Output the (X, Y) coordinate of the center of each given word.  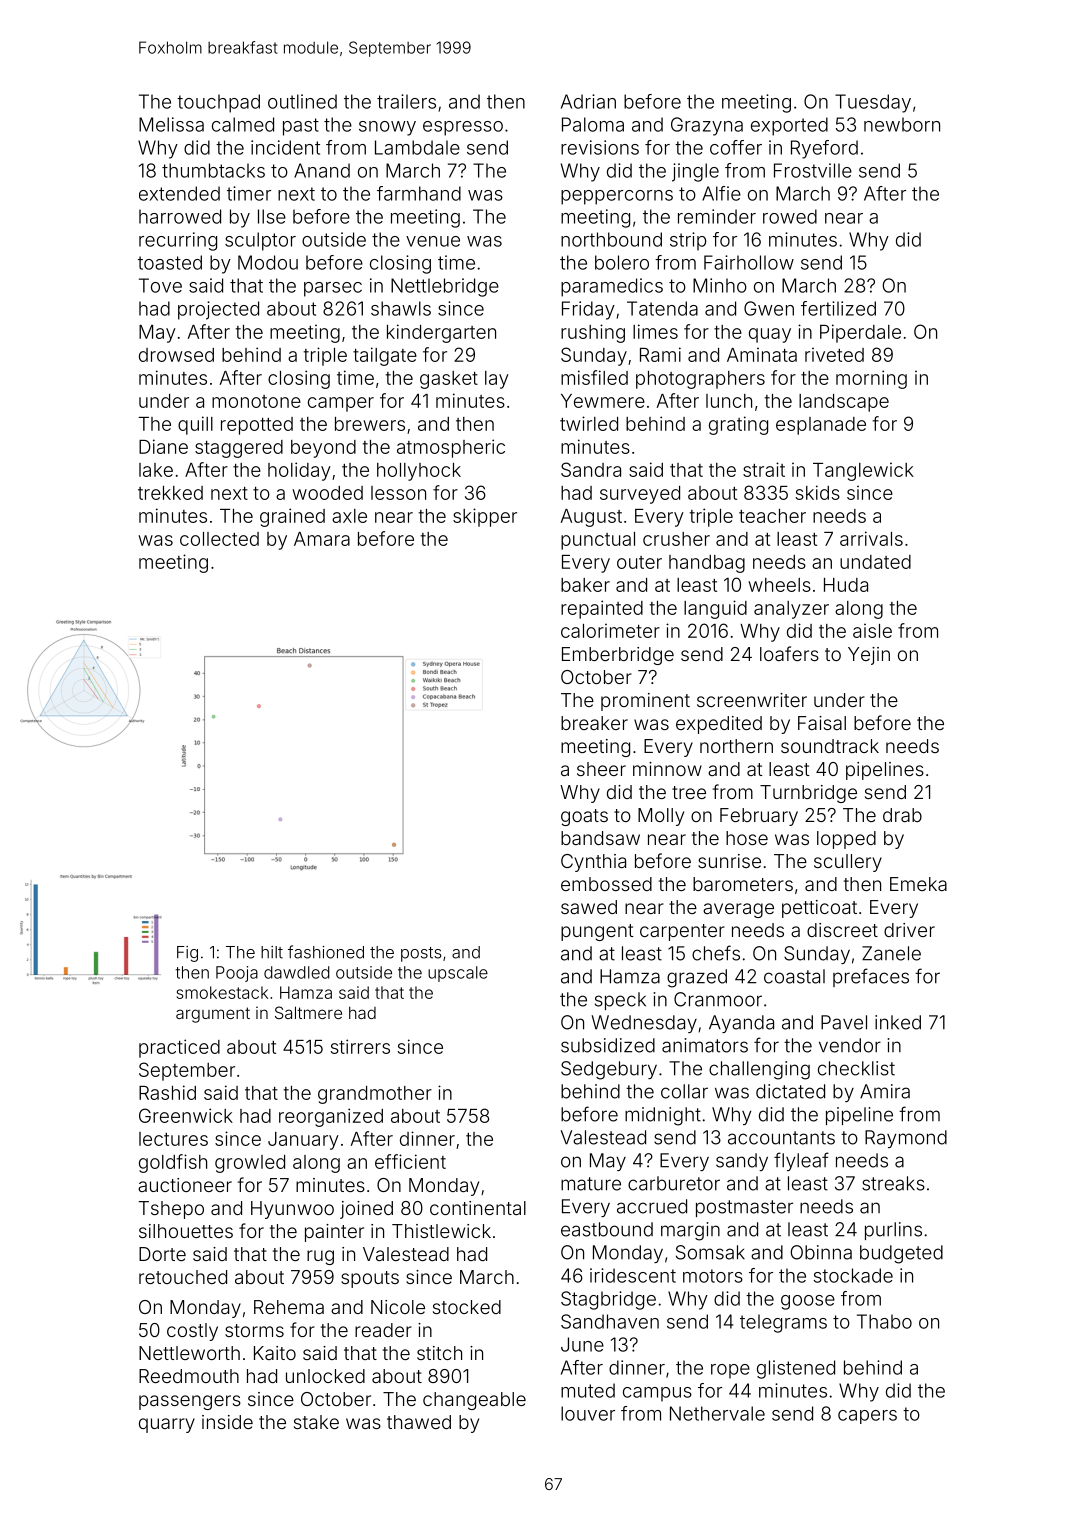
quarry (167, 1425)
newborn (902, 124)
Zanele (891, 953)
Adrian (588, 101)
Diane (163, 446)
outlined (302, 101)
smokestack (222, 992)
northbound (611, 239)
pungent (597, 932)
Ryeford (824, 149)
